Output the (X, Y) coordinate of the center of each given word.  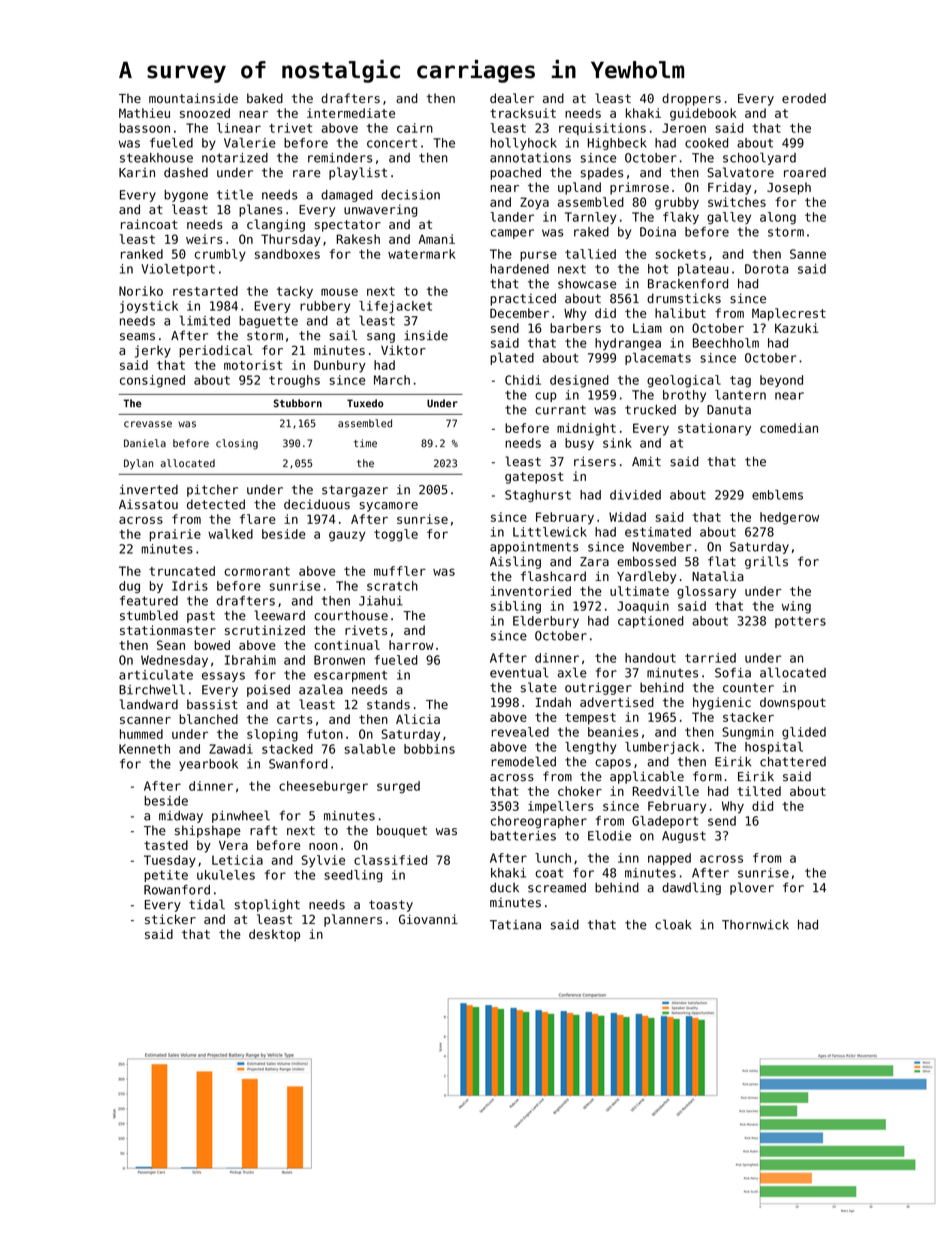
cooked (706, 143)
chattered (793, 762)
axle (572, 672)
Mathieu (144, 113)
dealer (512, 98)
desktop (274, 935)
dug (129, 587)
